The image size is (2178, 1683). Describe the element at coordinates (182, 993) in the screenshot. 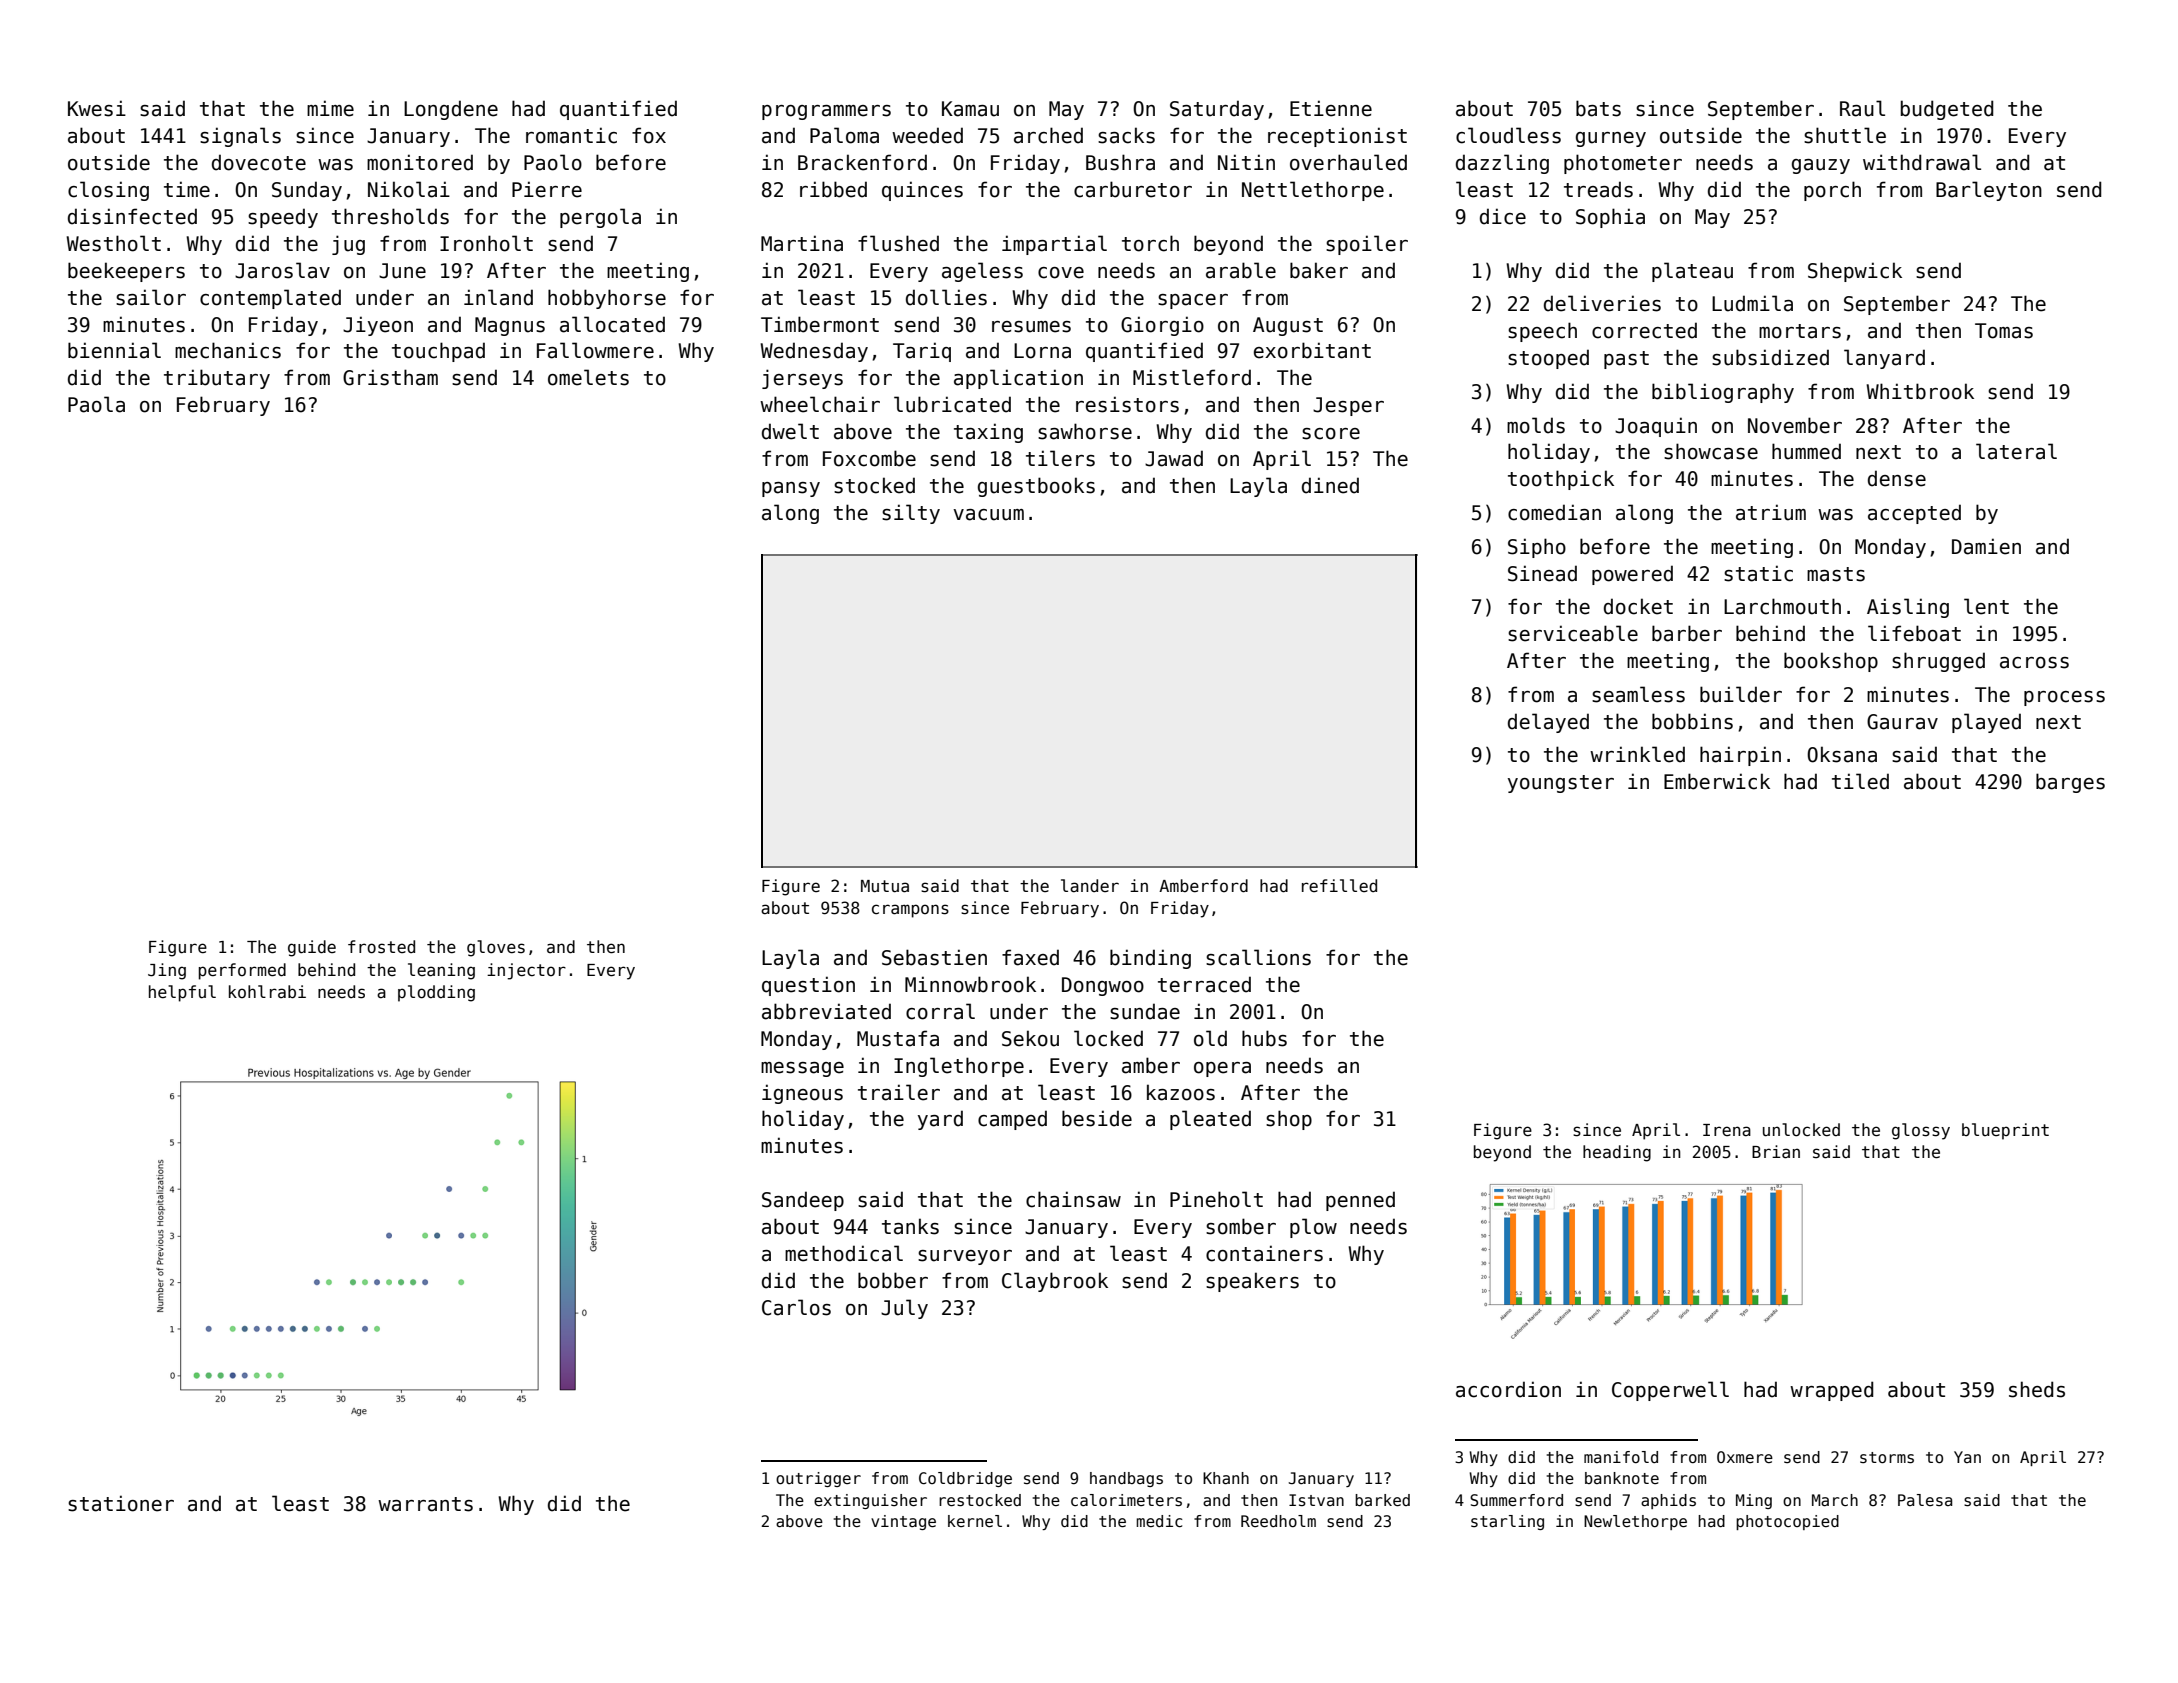

I see `helpful` at that location.
